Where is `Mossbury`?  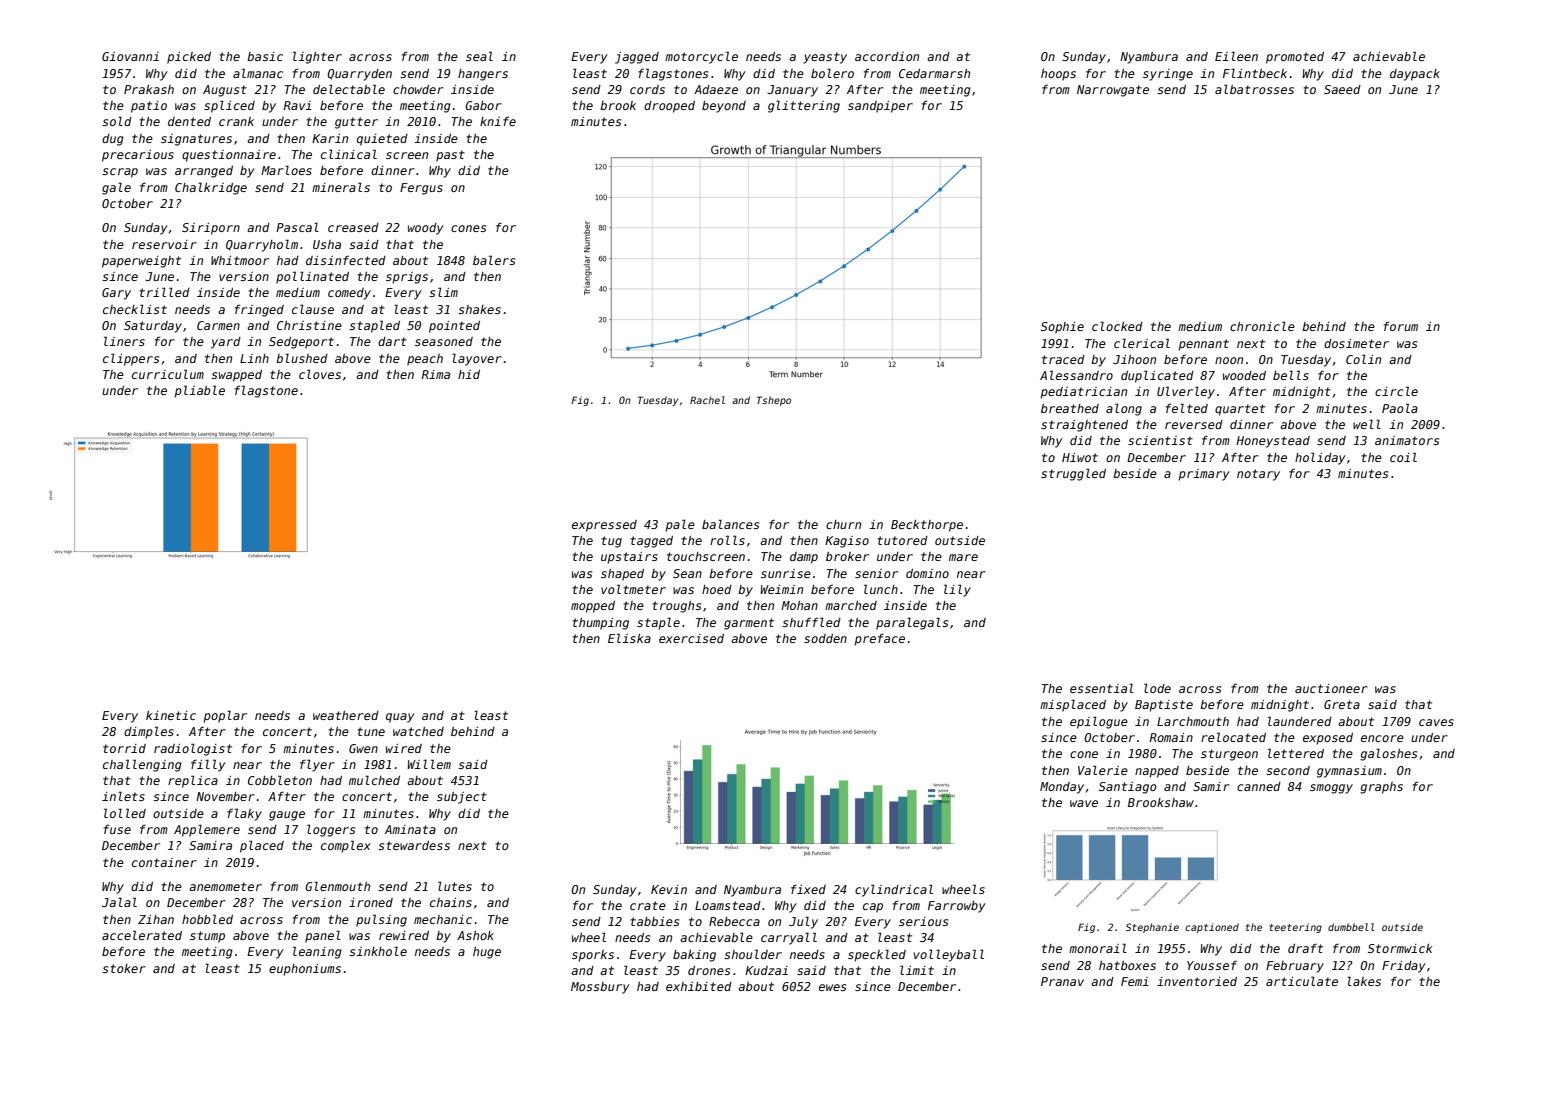 Mossbury is located at coordinates (600, 988).
